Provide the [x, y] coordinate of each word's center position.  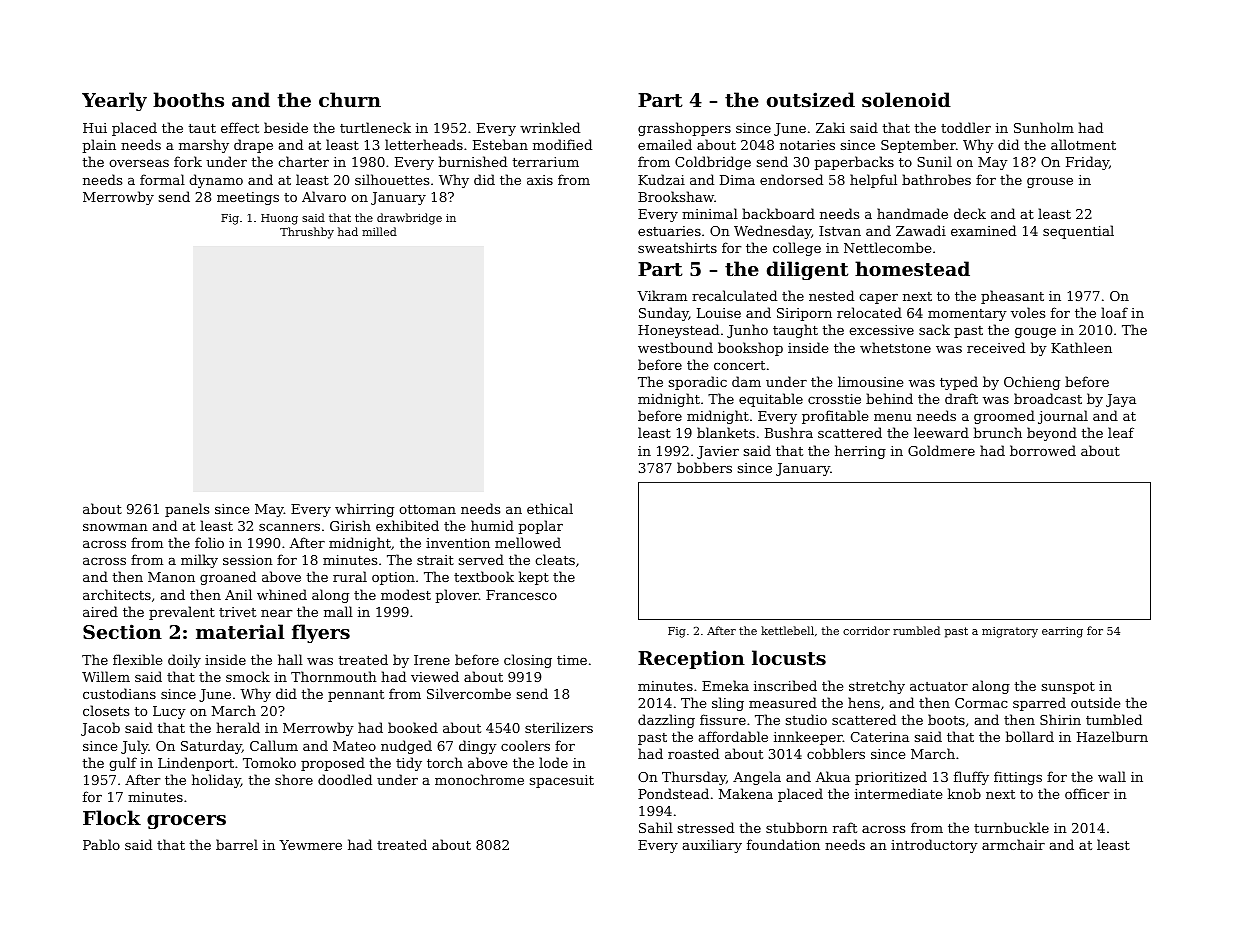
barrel [237, 844]
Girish [350, 525]
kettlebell [787, 630]
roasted [693, 753]
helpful [873, 181]
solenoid [906, 100]
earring [1062, 632]
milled [379, 231]
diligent [807, 270]
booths [188, 100]
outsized [811, 100]
